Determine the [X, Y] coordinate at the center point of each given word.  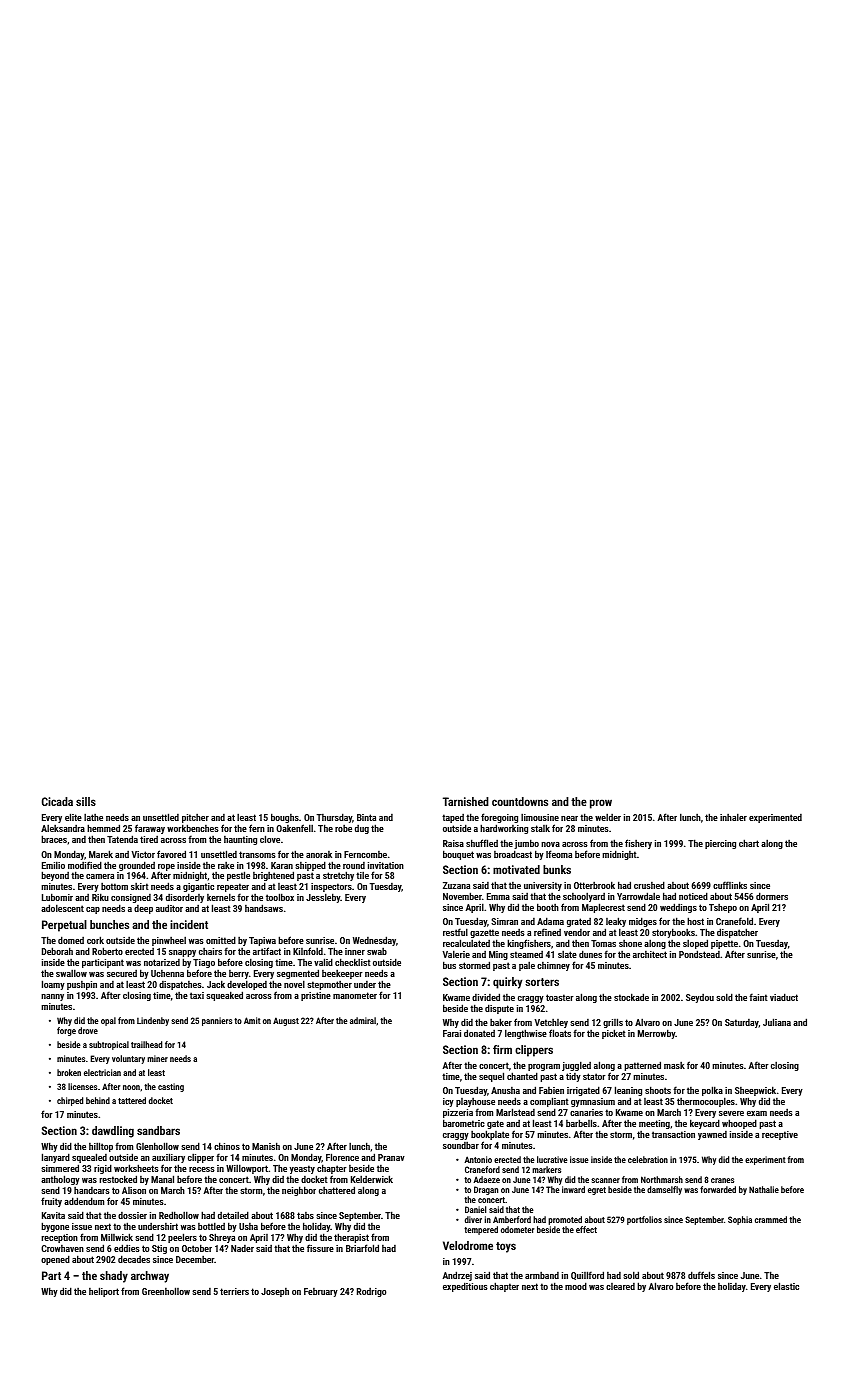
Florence [342, 1157]
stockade [631, 997]
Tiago [204, 963]
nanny [52, 997]
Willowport [247, 1169]
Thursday [334, 819]
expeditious [465, 1287]
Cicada [57, 801]
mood [576, 1286]
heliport [104, 1292]
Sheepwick [755, 1092]
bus [449, 965]
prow [601, 804]
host [695, 921]
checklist [353, 962]
